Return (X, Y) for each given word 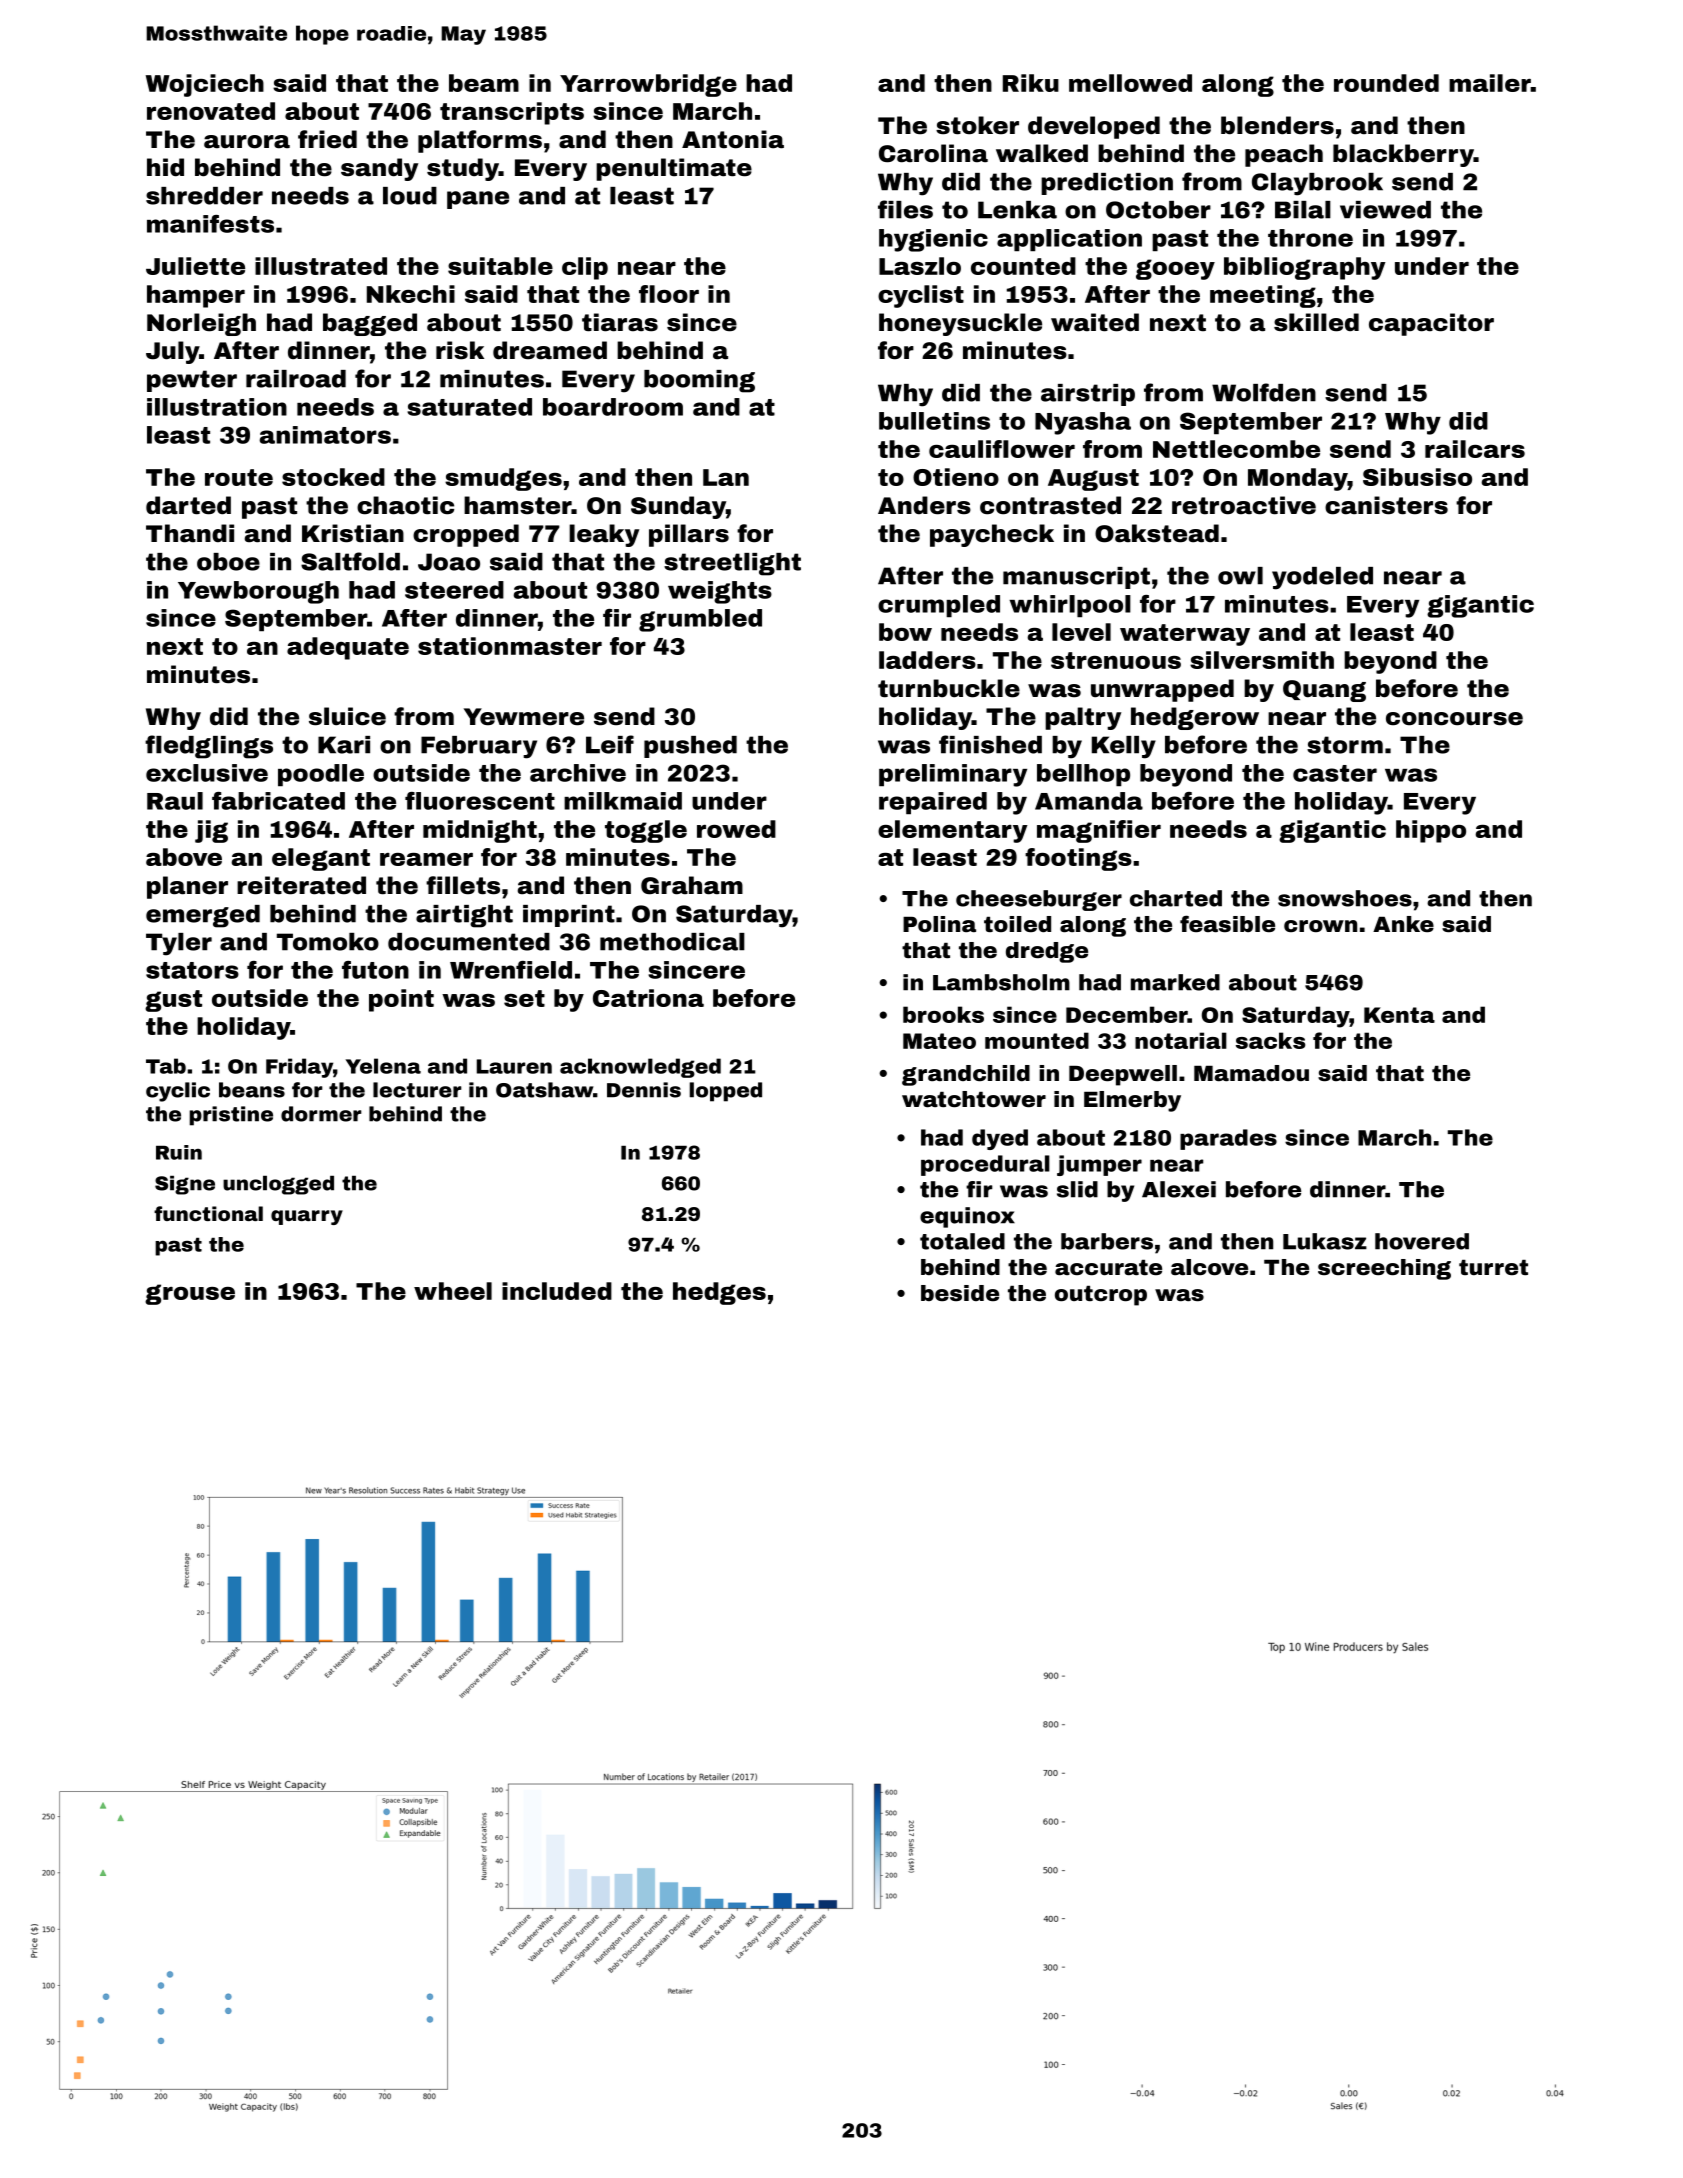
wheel (453, 1291)
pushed (690, 747)
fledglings (209, 747)
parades (1228, 1139)
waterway (1185, 635)
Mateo (939, 1041)
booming (699, 381)
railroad (296, 379)
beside (960, 1293)
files (905, 209)
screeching (1384, 1269)
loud (410, 196)
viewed (1385, 210)
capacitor (1431, 324)
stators (192, 970)
